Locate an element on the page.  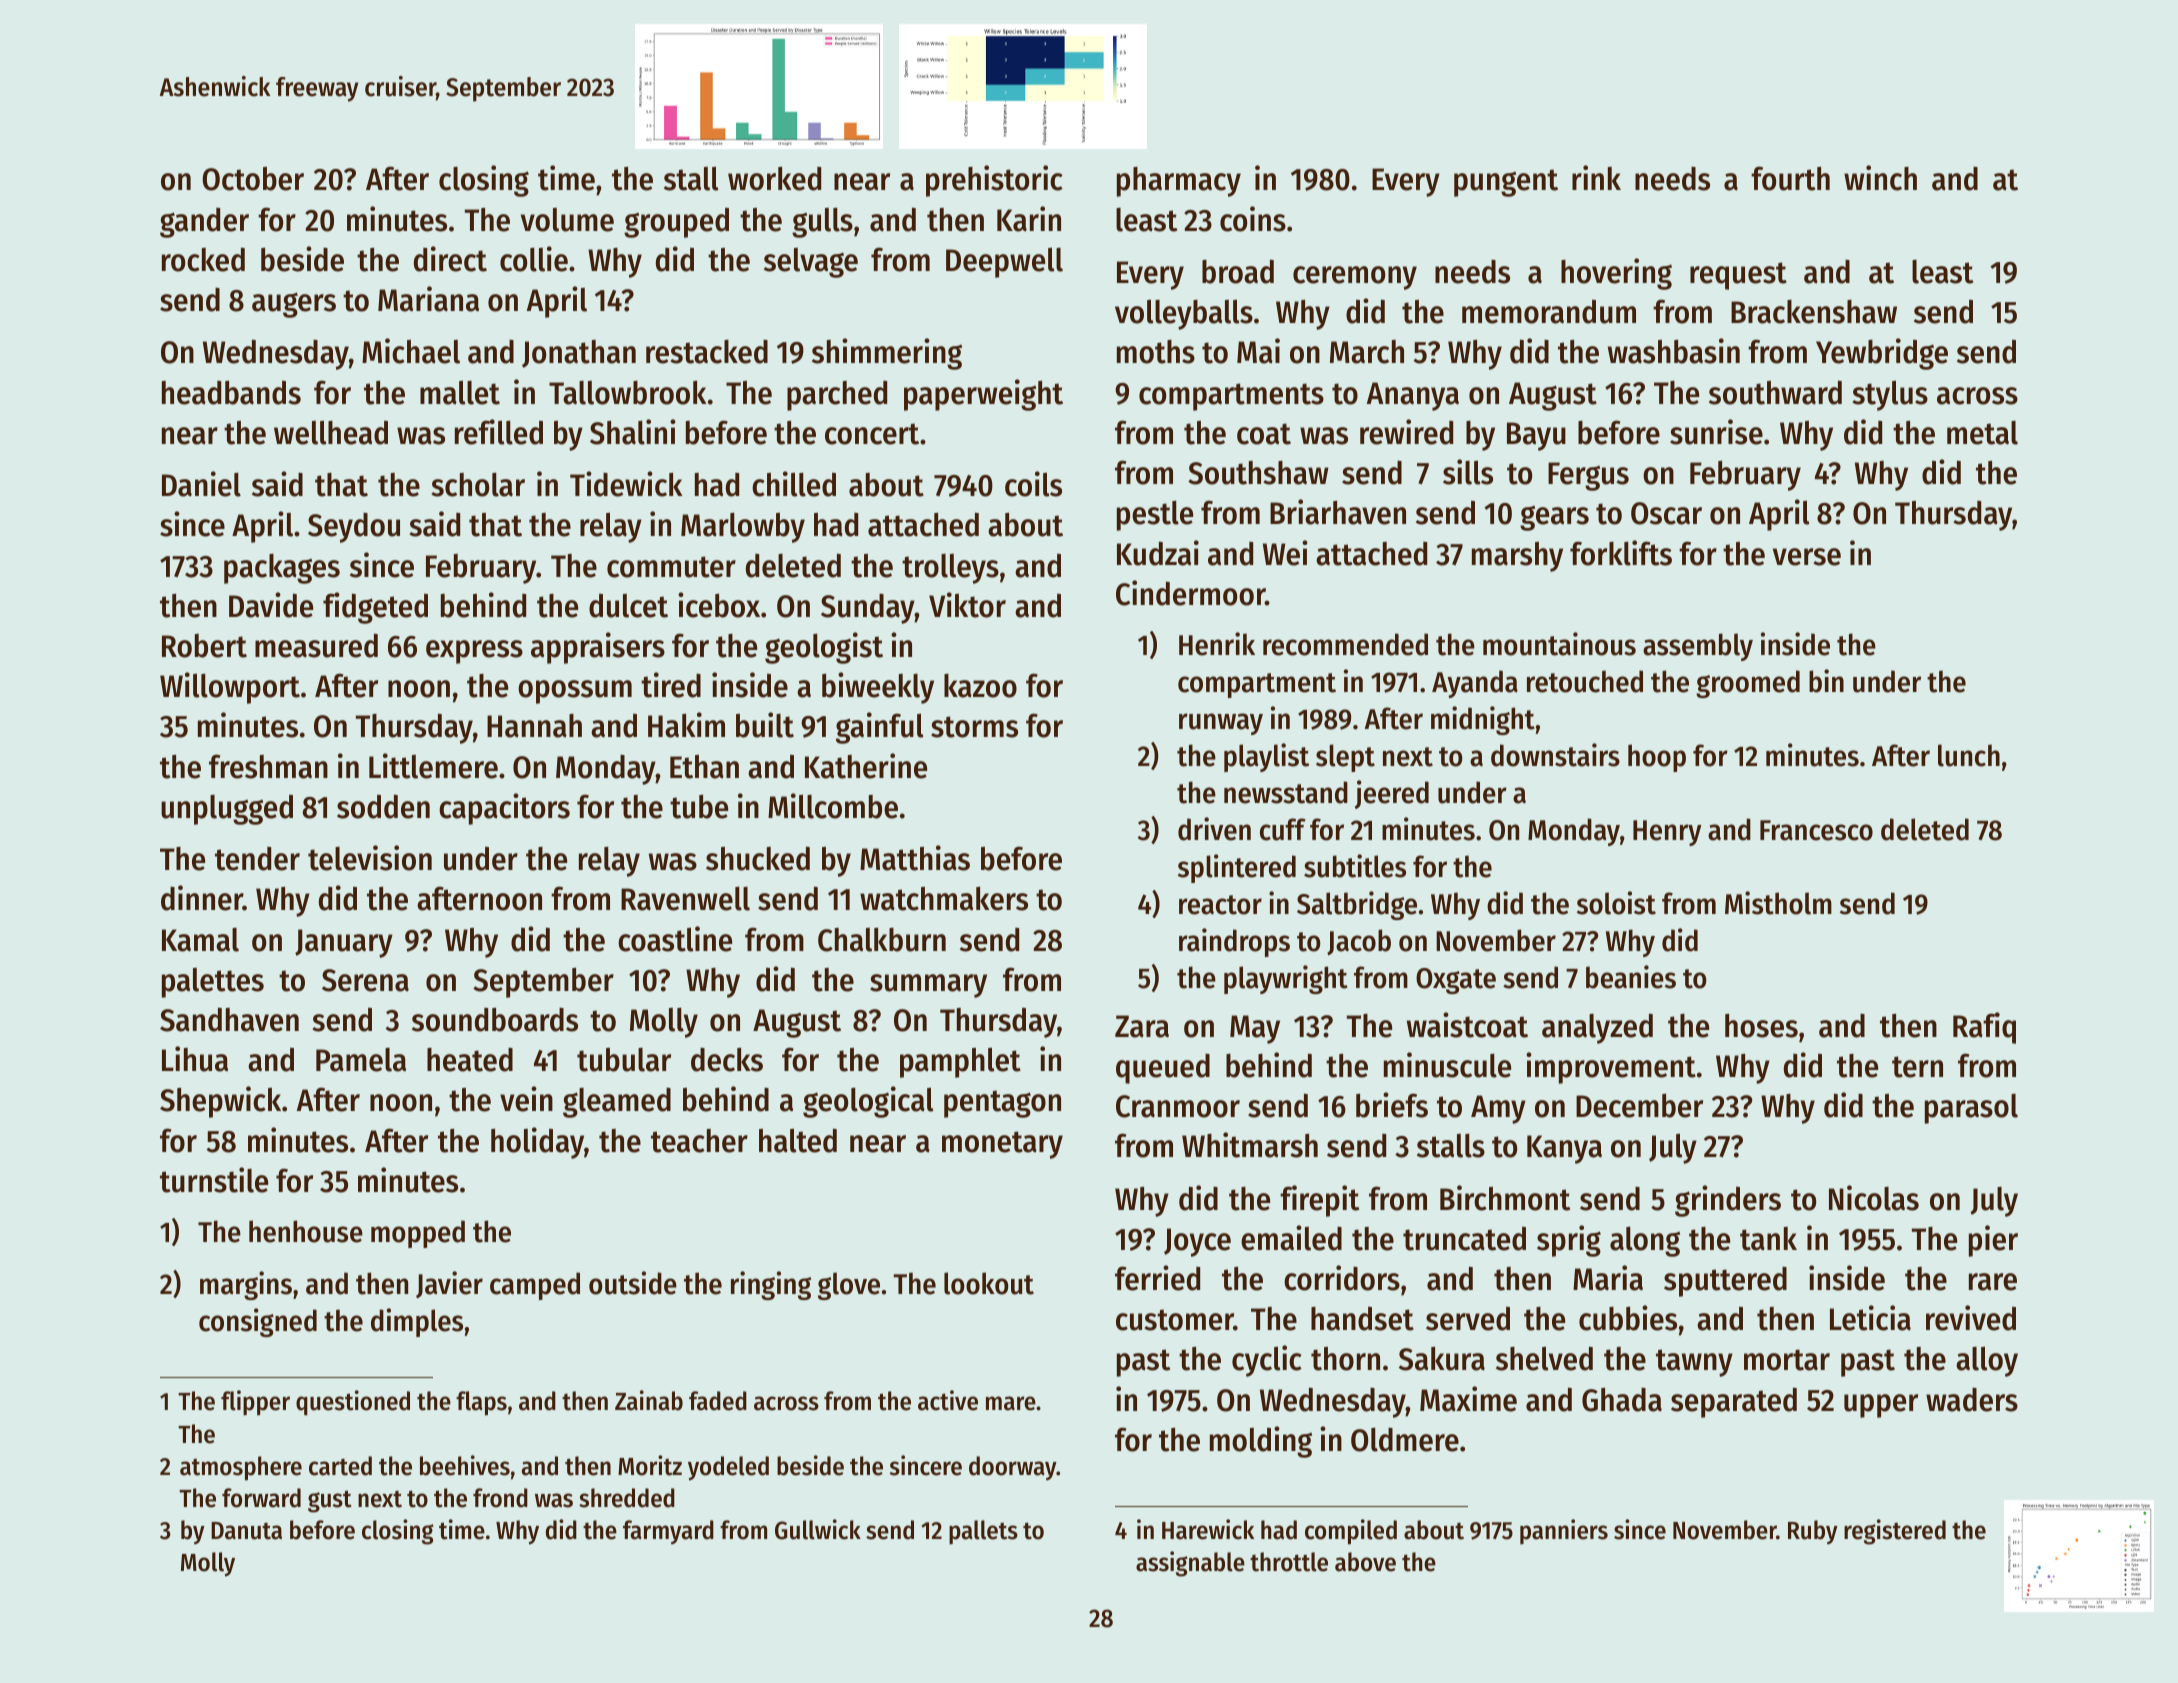
summary is located at coordinates (928, 986).
